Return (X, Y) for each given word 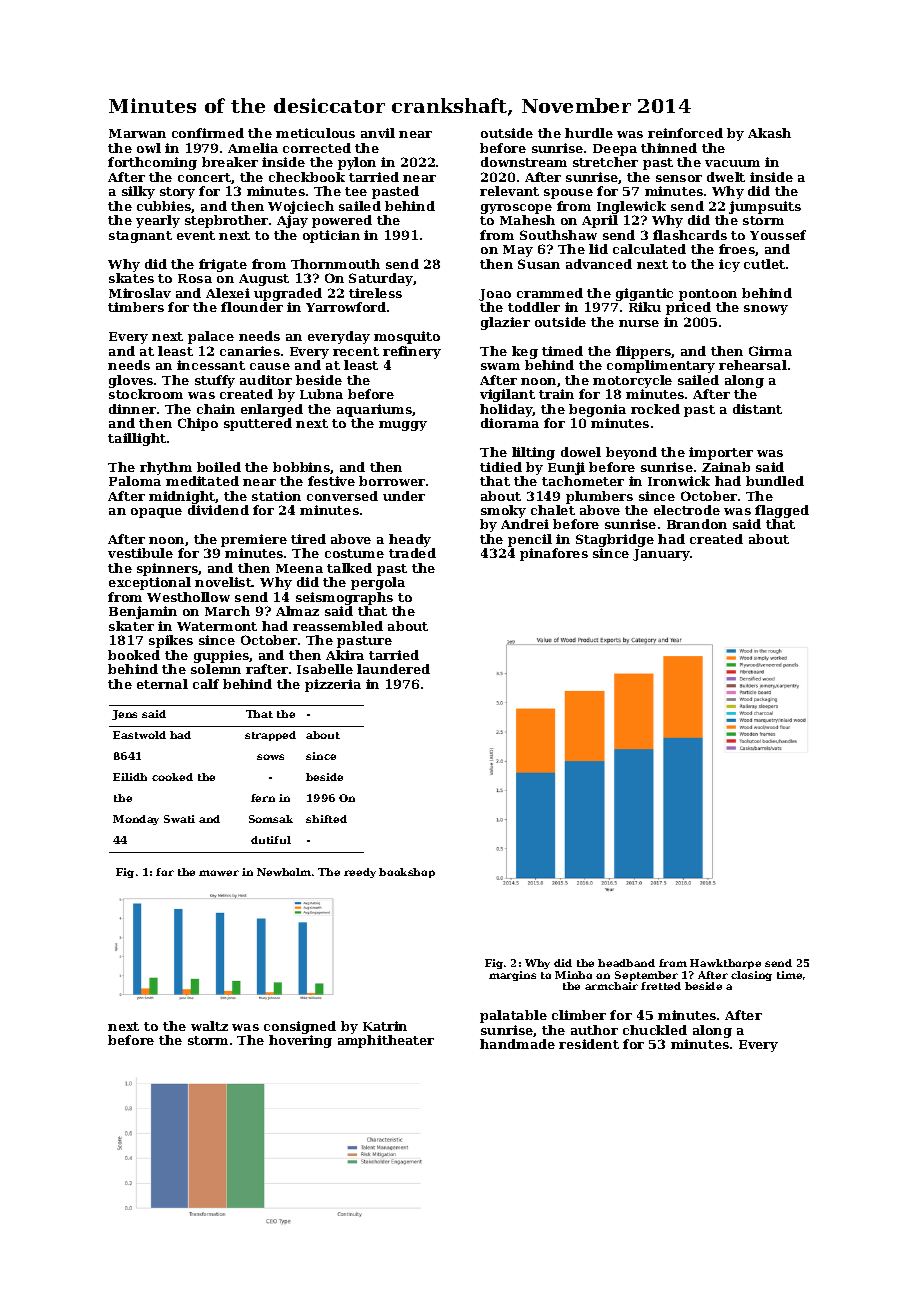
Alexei (228, 293)
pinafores (554, 554)
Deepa (615, 150)
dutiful (271, 840)
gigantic (644, 294)
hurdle (589, 133)
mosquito (407, 337)
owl (149, 148)
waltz (209, 1026)
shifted (326, 819)
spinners (167, 569)
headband (626, 963)
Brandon (697, 524)
